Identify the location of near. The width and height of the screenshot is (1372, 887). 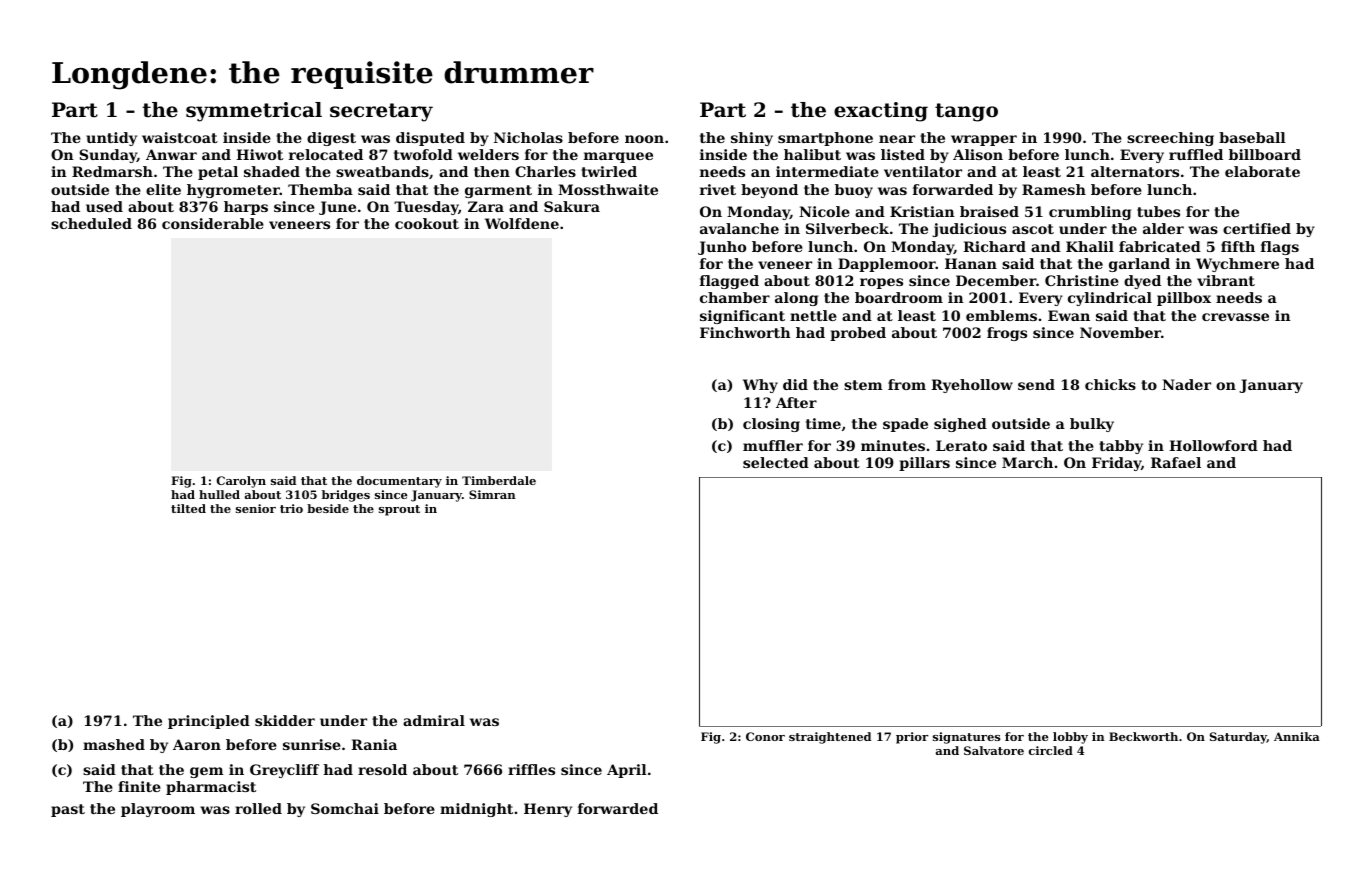
(897, 139).
